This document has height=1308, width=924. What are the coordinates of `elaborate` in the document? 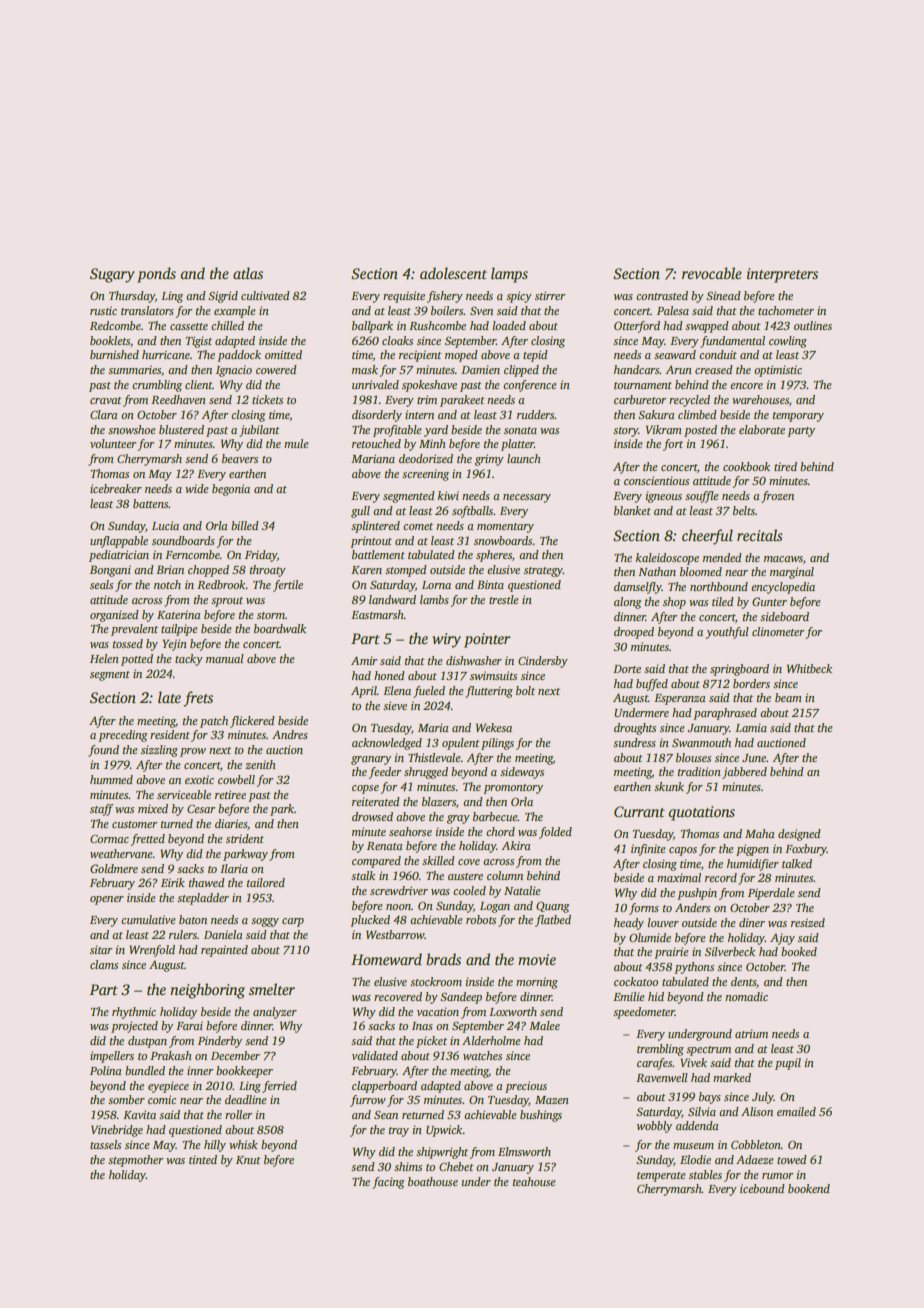 It's located at (762, 429).
